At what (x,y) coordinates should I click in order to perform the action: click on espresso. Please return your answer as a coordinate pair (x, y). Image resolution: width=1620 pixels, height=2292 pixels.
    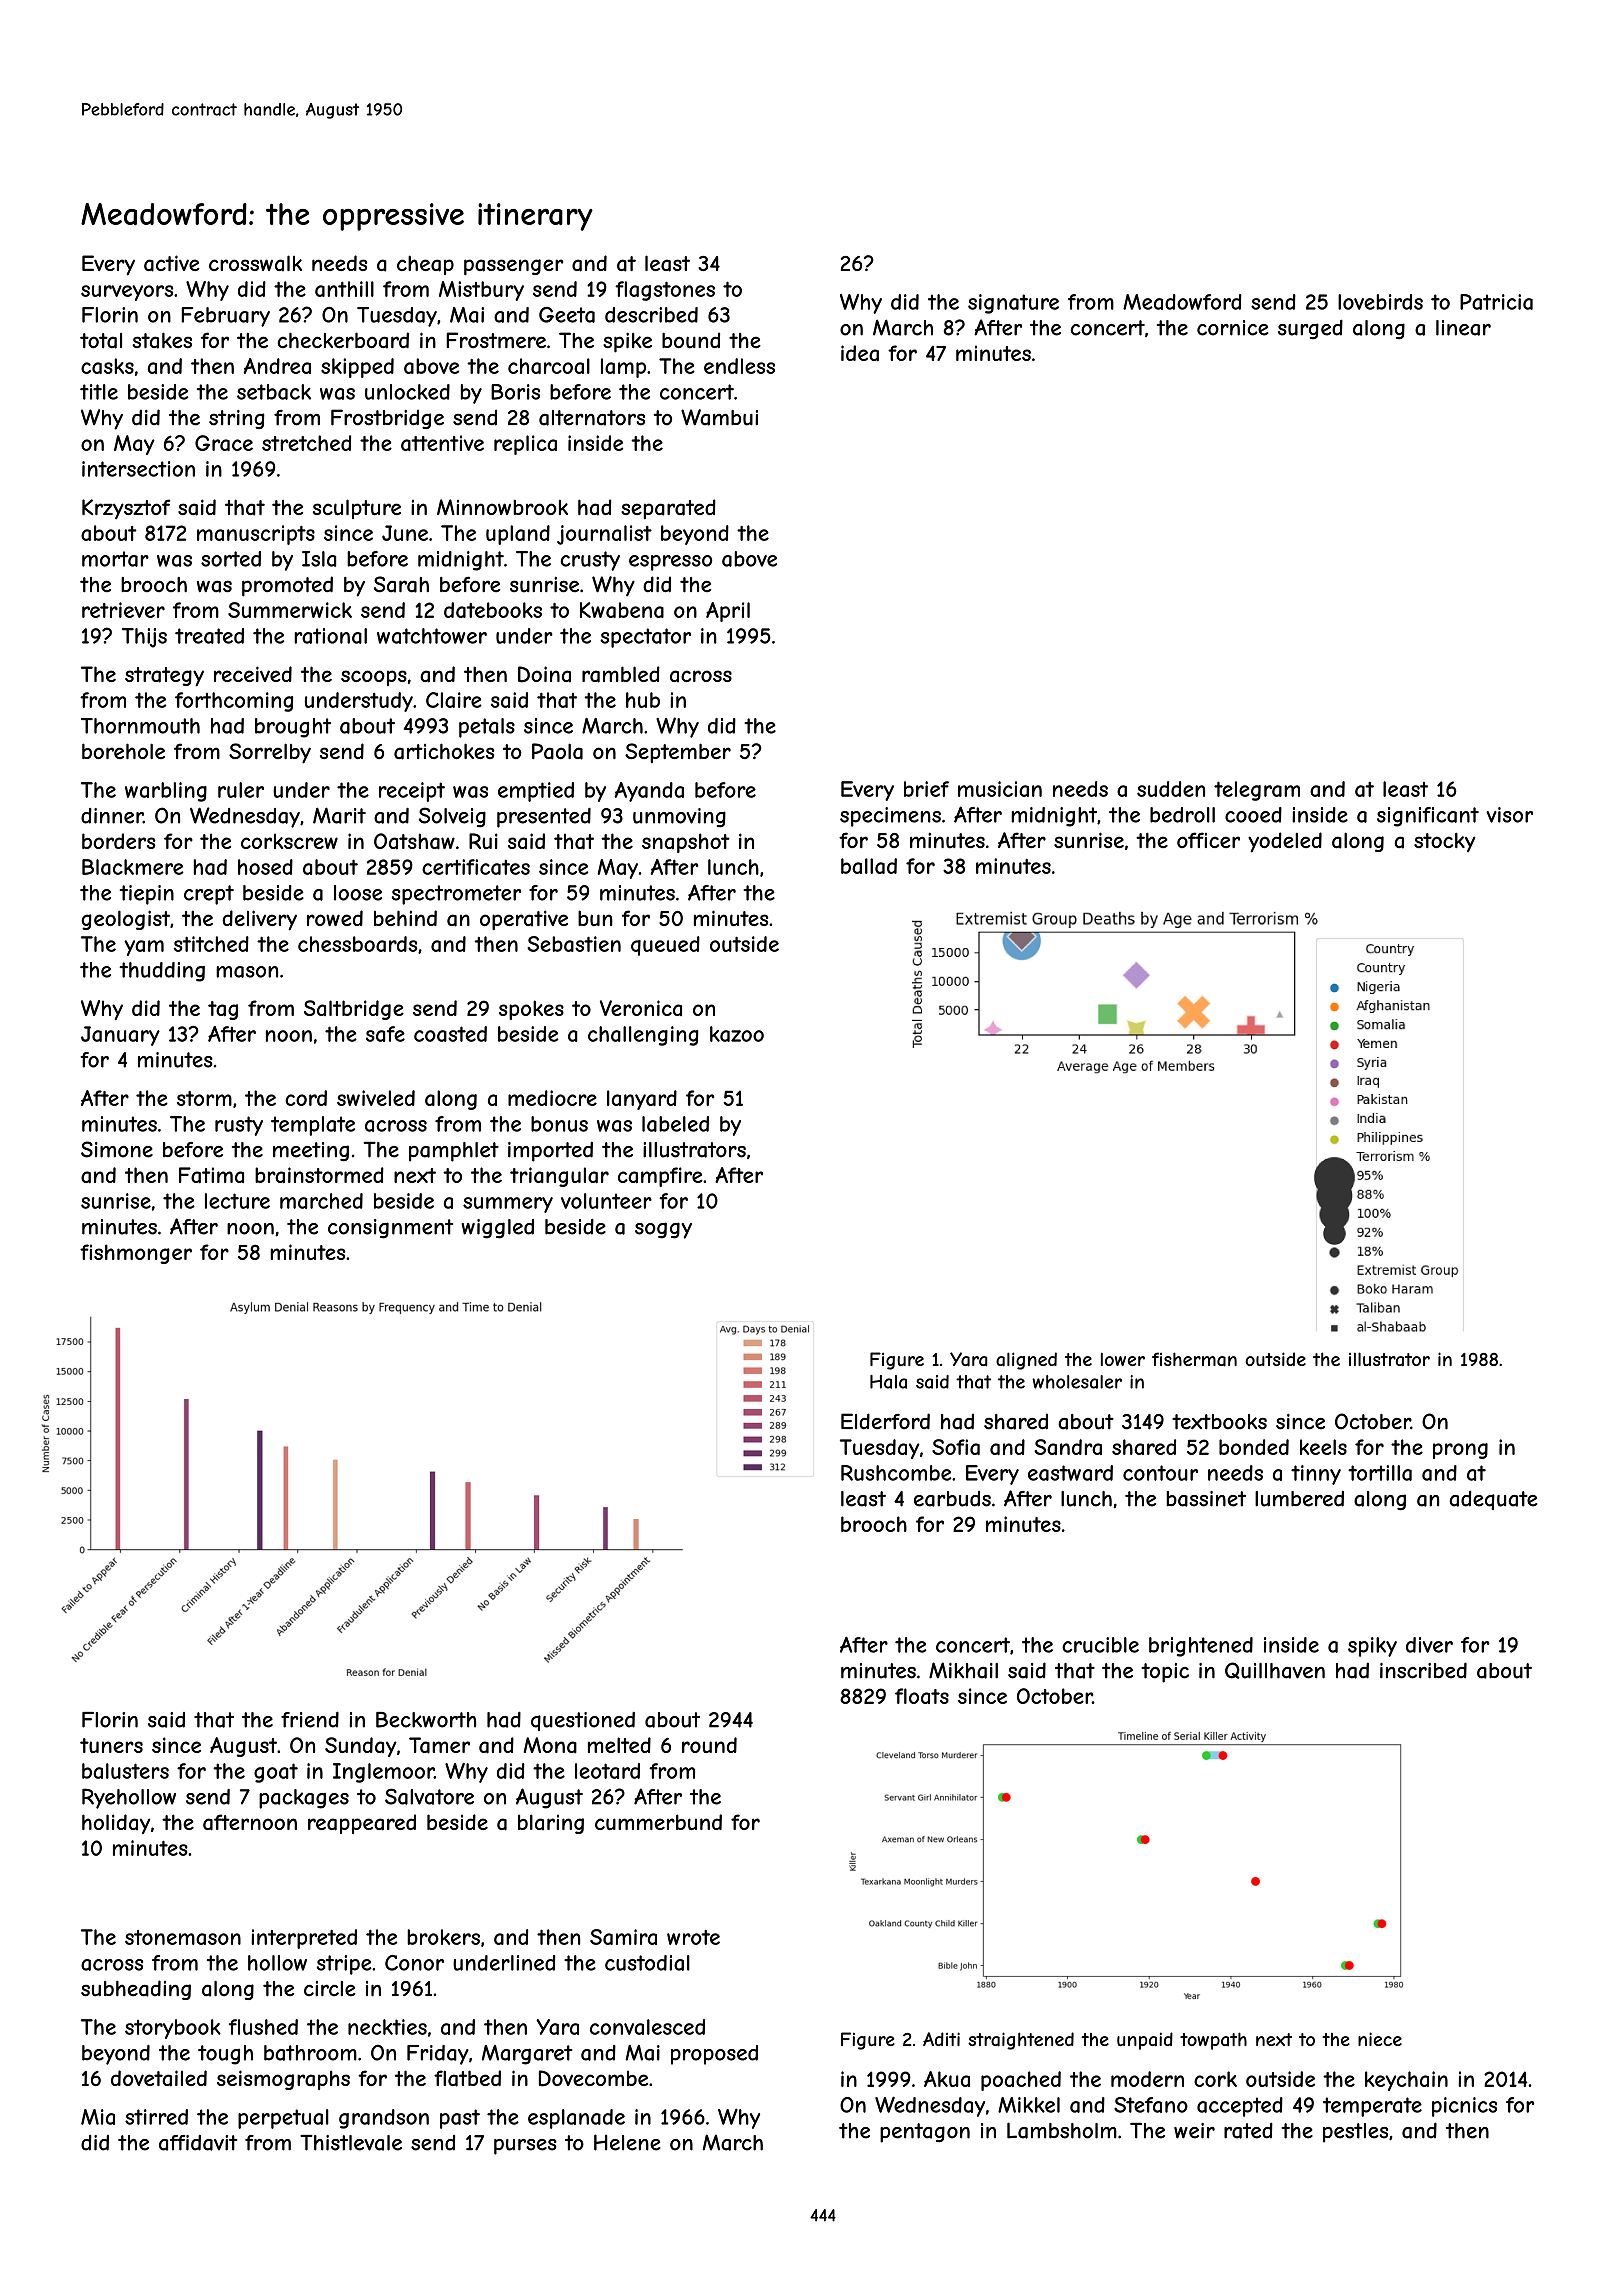
    Looking at the image, I should click on (670, 563).
